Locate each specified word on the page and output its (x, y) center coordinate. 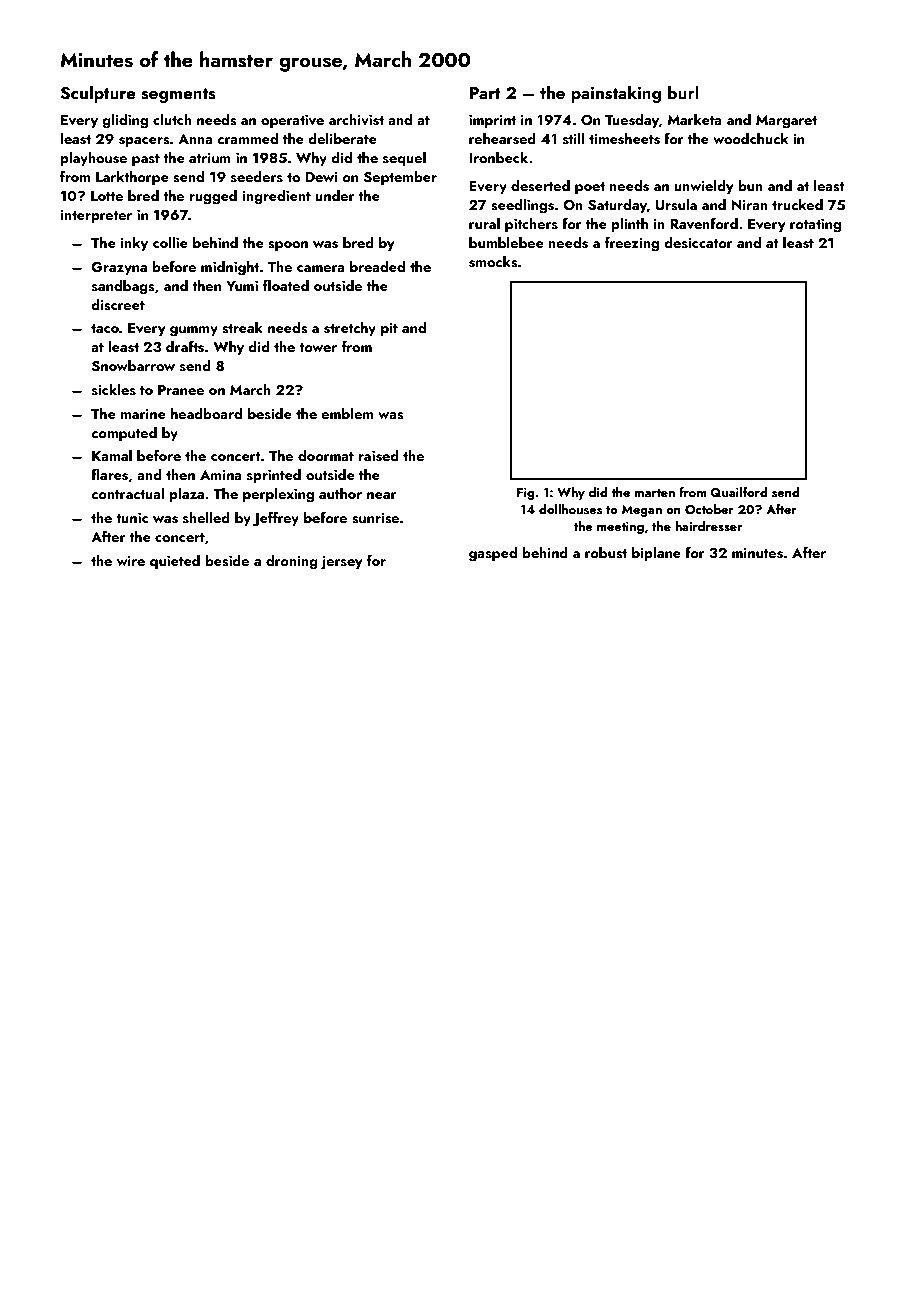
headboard (206, 413)
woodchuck (751, 138)
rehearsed (502, 139)
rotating (815, 226)
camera (321, 268)
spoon (288, 246)
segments (178, 95)
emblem (347, 413)
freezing (632, 244)
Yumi (242, 286)
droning (292, 562)
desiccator (698, 243)
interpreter (96, 216)
